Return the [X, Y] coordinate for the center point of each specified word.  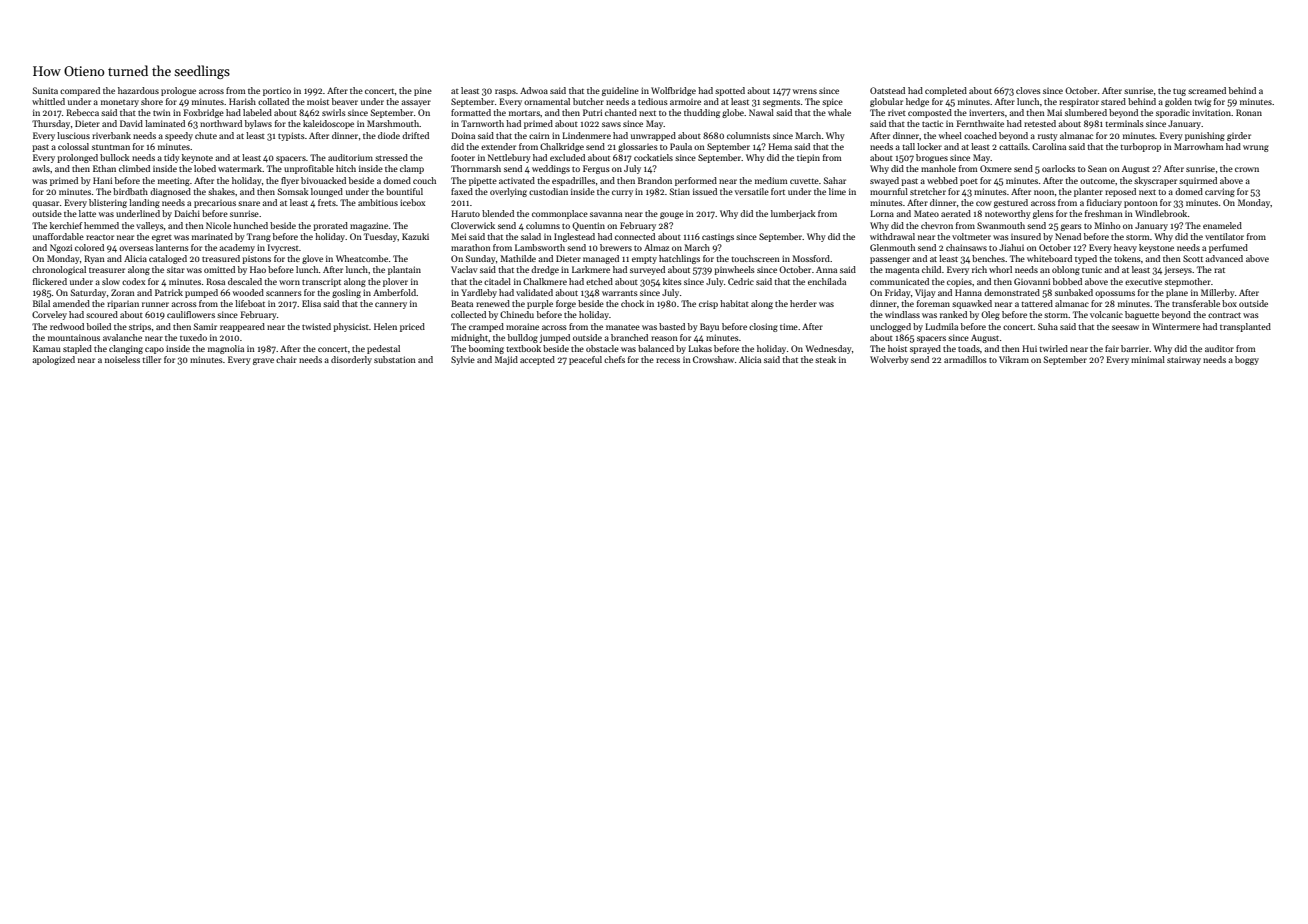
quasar [45, 204]
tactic [932, 124]
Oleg [990, 315]
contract [1224, 315]
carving [1220, 192]
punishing [1205, 136]
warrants [620, 293]
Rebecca [82, 112]
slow [111, 281]
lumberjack [793, 214]
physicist [351, 327]
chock [632, 303]
